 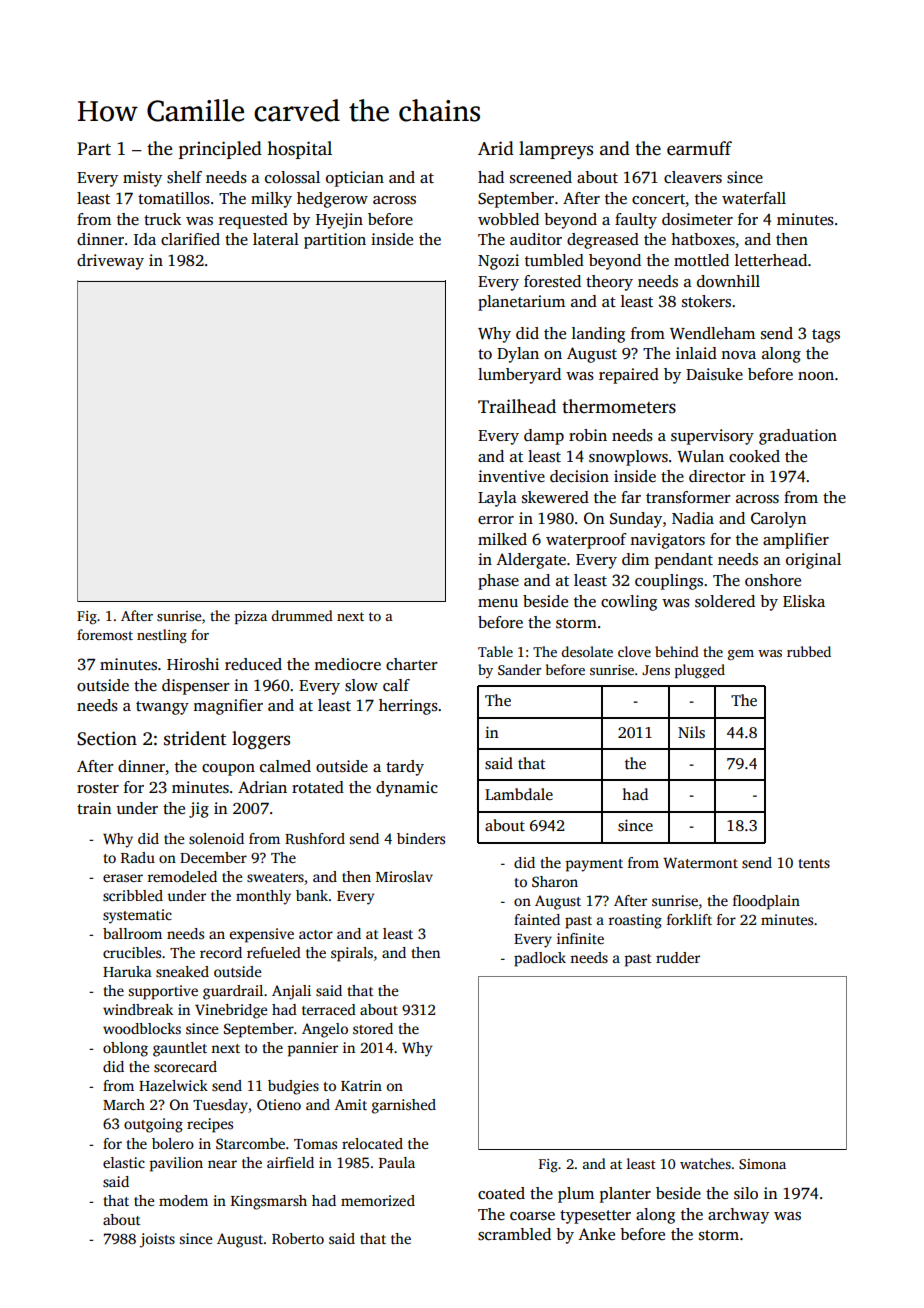 What do you see at coordinates (699, 148) in the image?
I see `earmuff` at bounding box center [699, 148].
